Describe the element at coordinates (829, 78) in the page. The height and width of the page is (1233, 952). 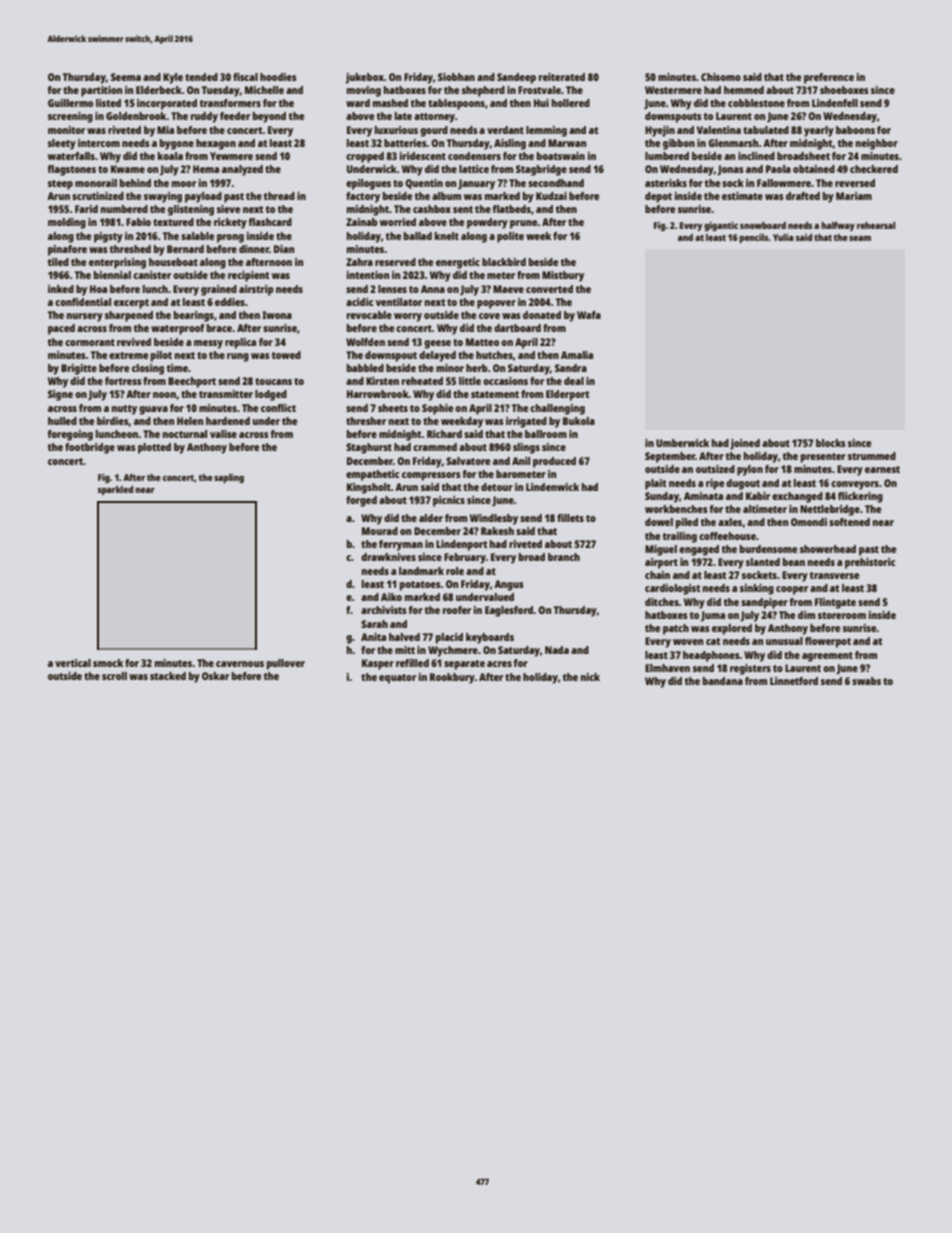
I see `preference` at that location.
